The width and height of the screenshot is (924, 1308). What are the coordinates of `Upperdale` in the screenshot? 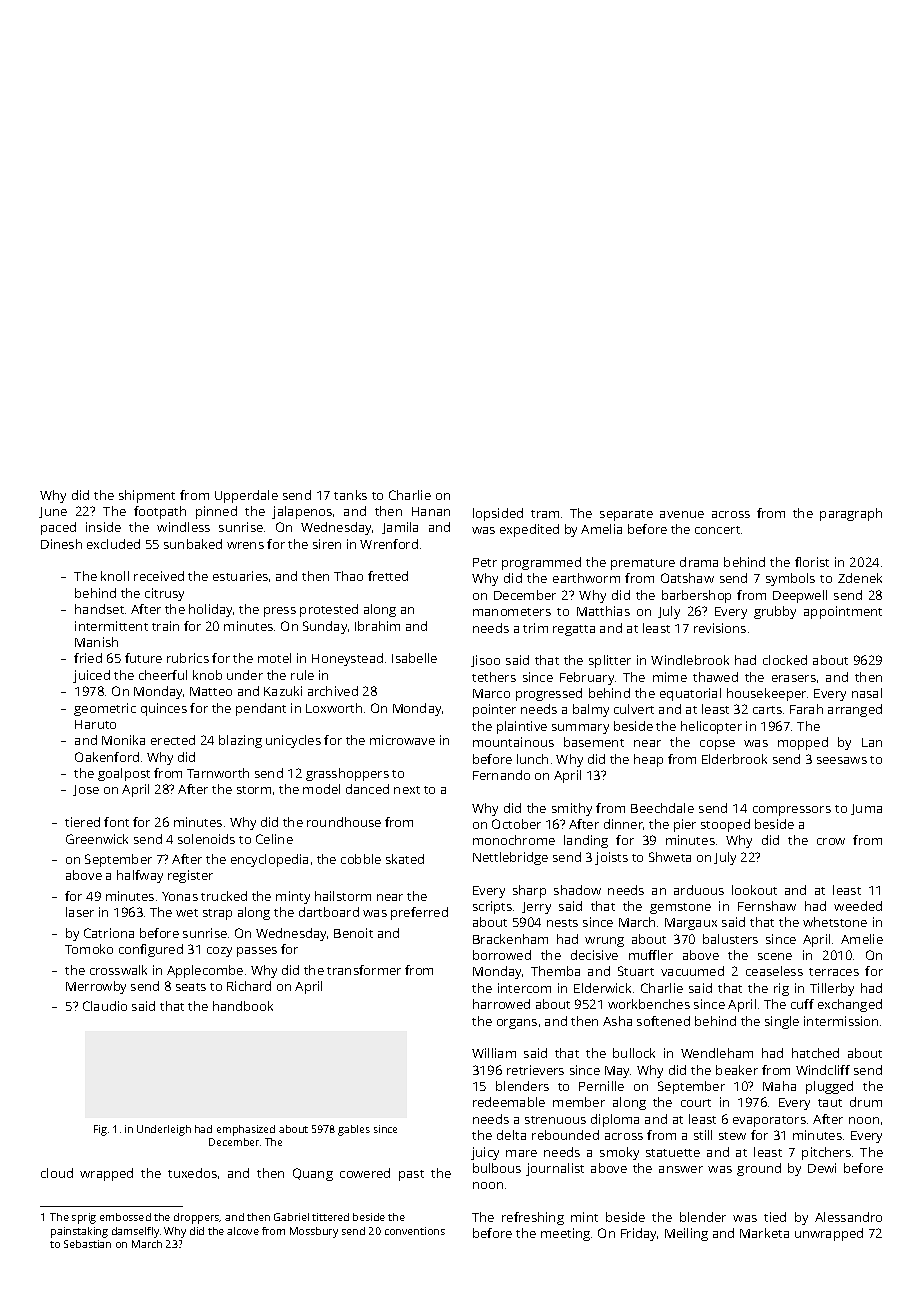 It's located at (246, 496).
